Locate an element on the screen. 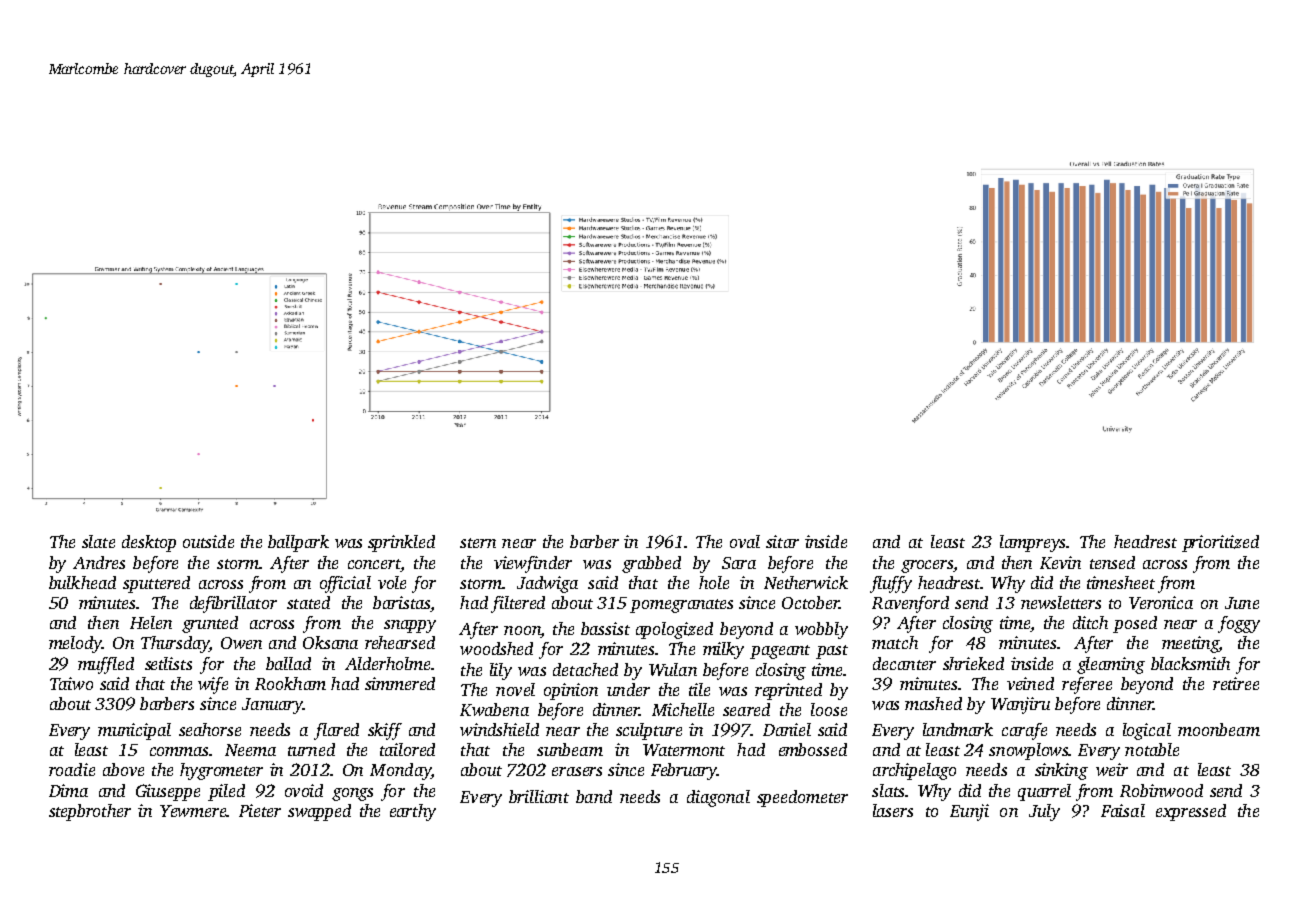 The width and height of the screenshot is (1308, 924). band is located at coordinates (594, 796).
